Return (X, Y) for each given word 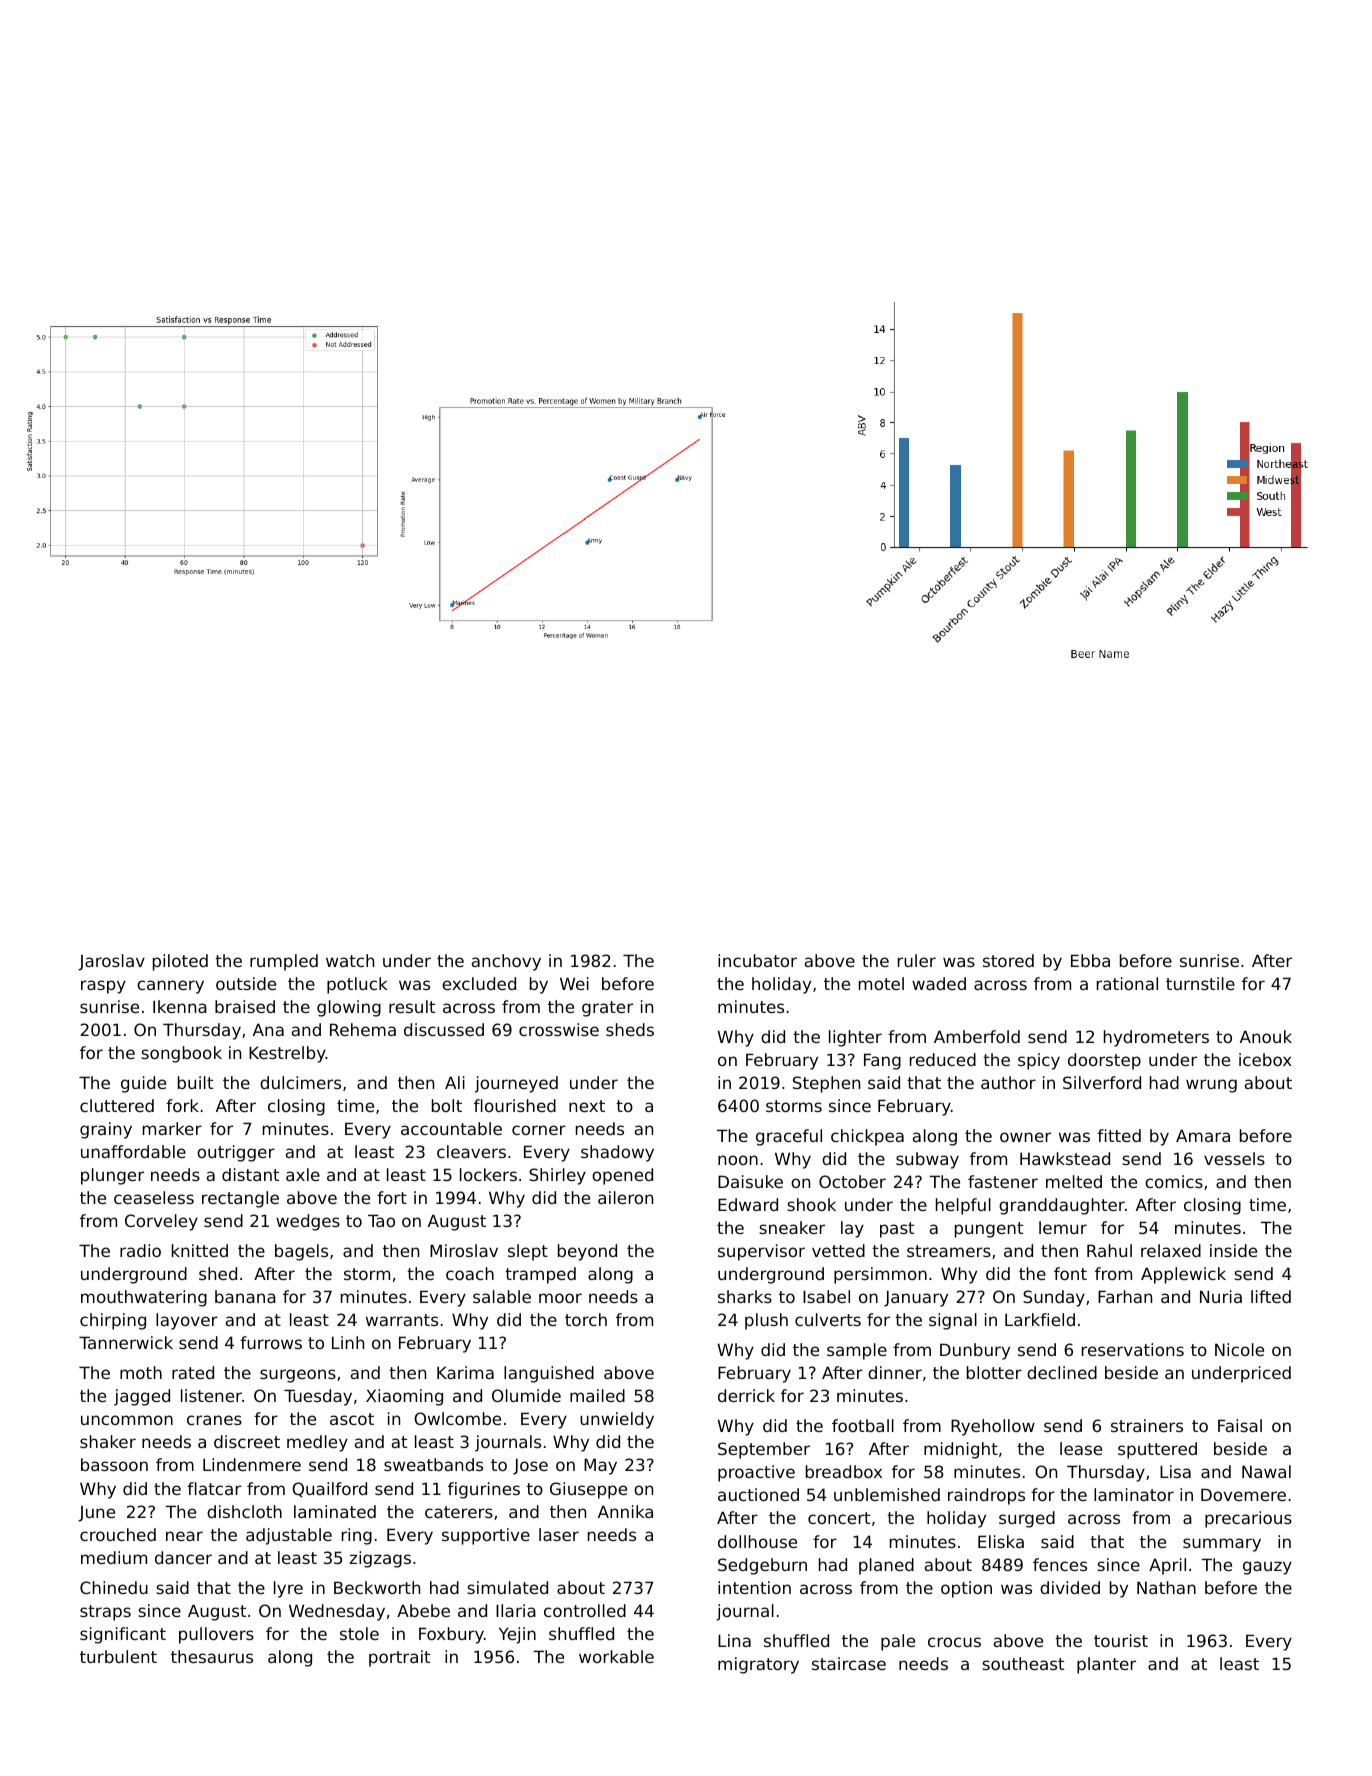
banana (245, 1296)
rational (1127, 983)
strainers (1147, 1425)
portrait (399, 1658)
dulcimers (300, 1082)
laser (559, 1534)
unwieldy (617, 1420)
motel (881, 983)
